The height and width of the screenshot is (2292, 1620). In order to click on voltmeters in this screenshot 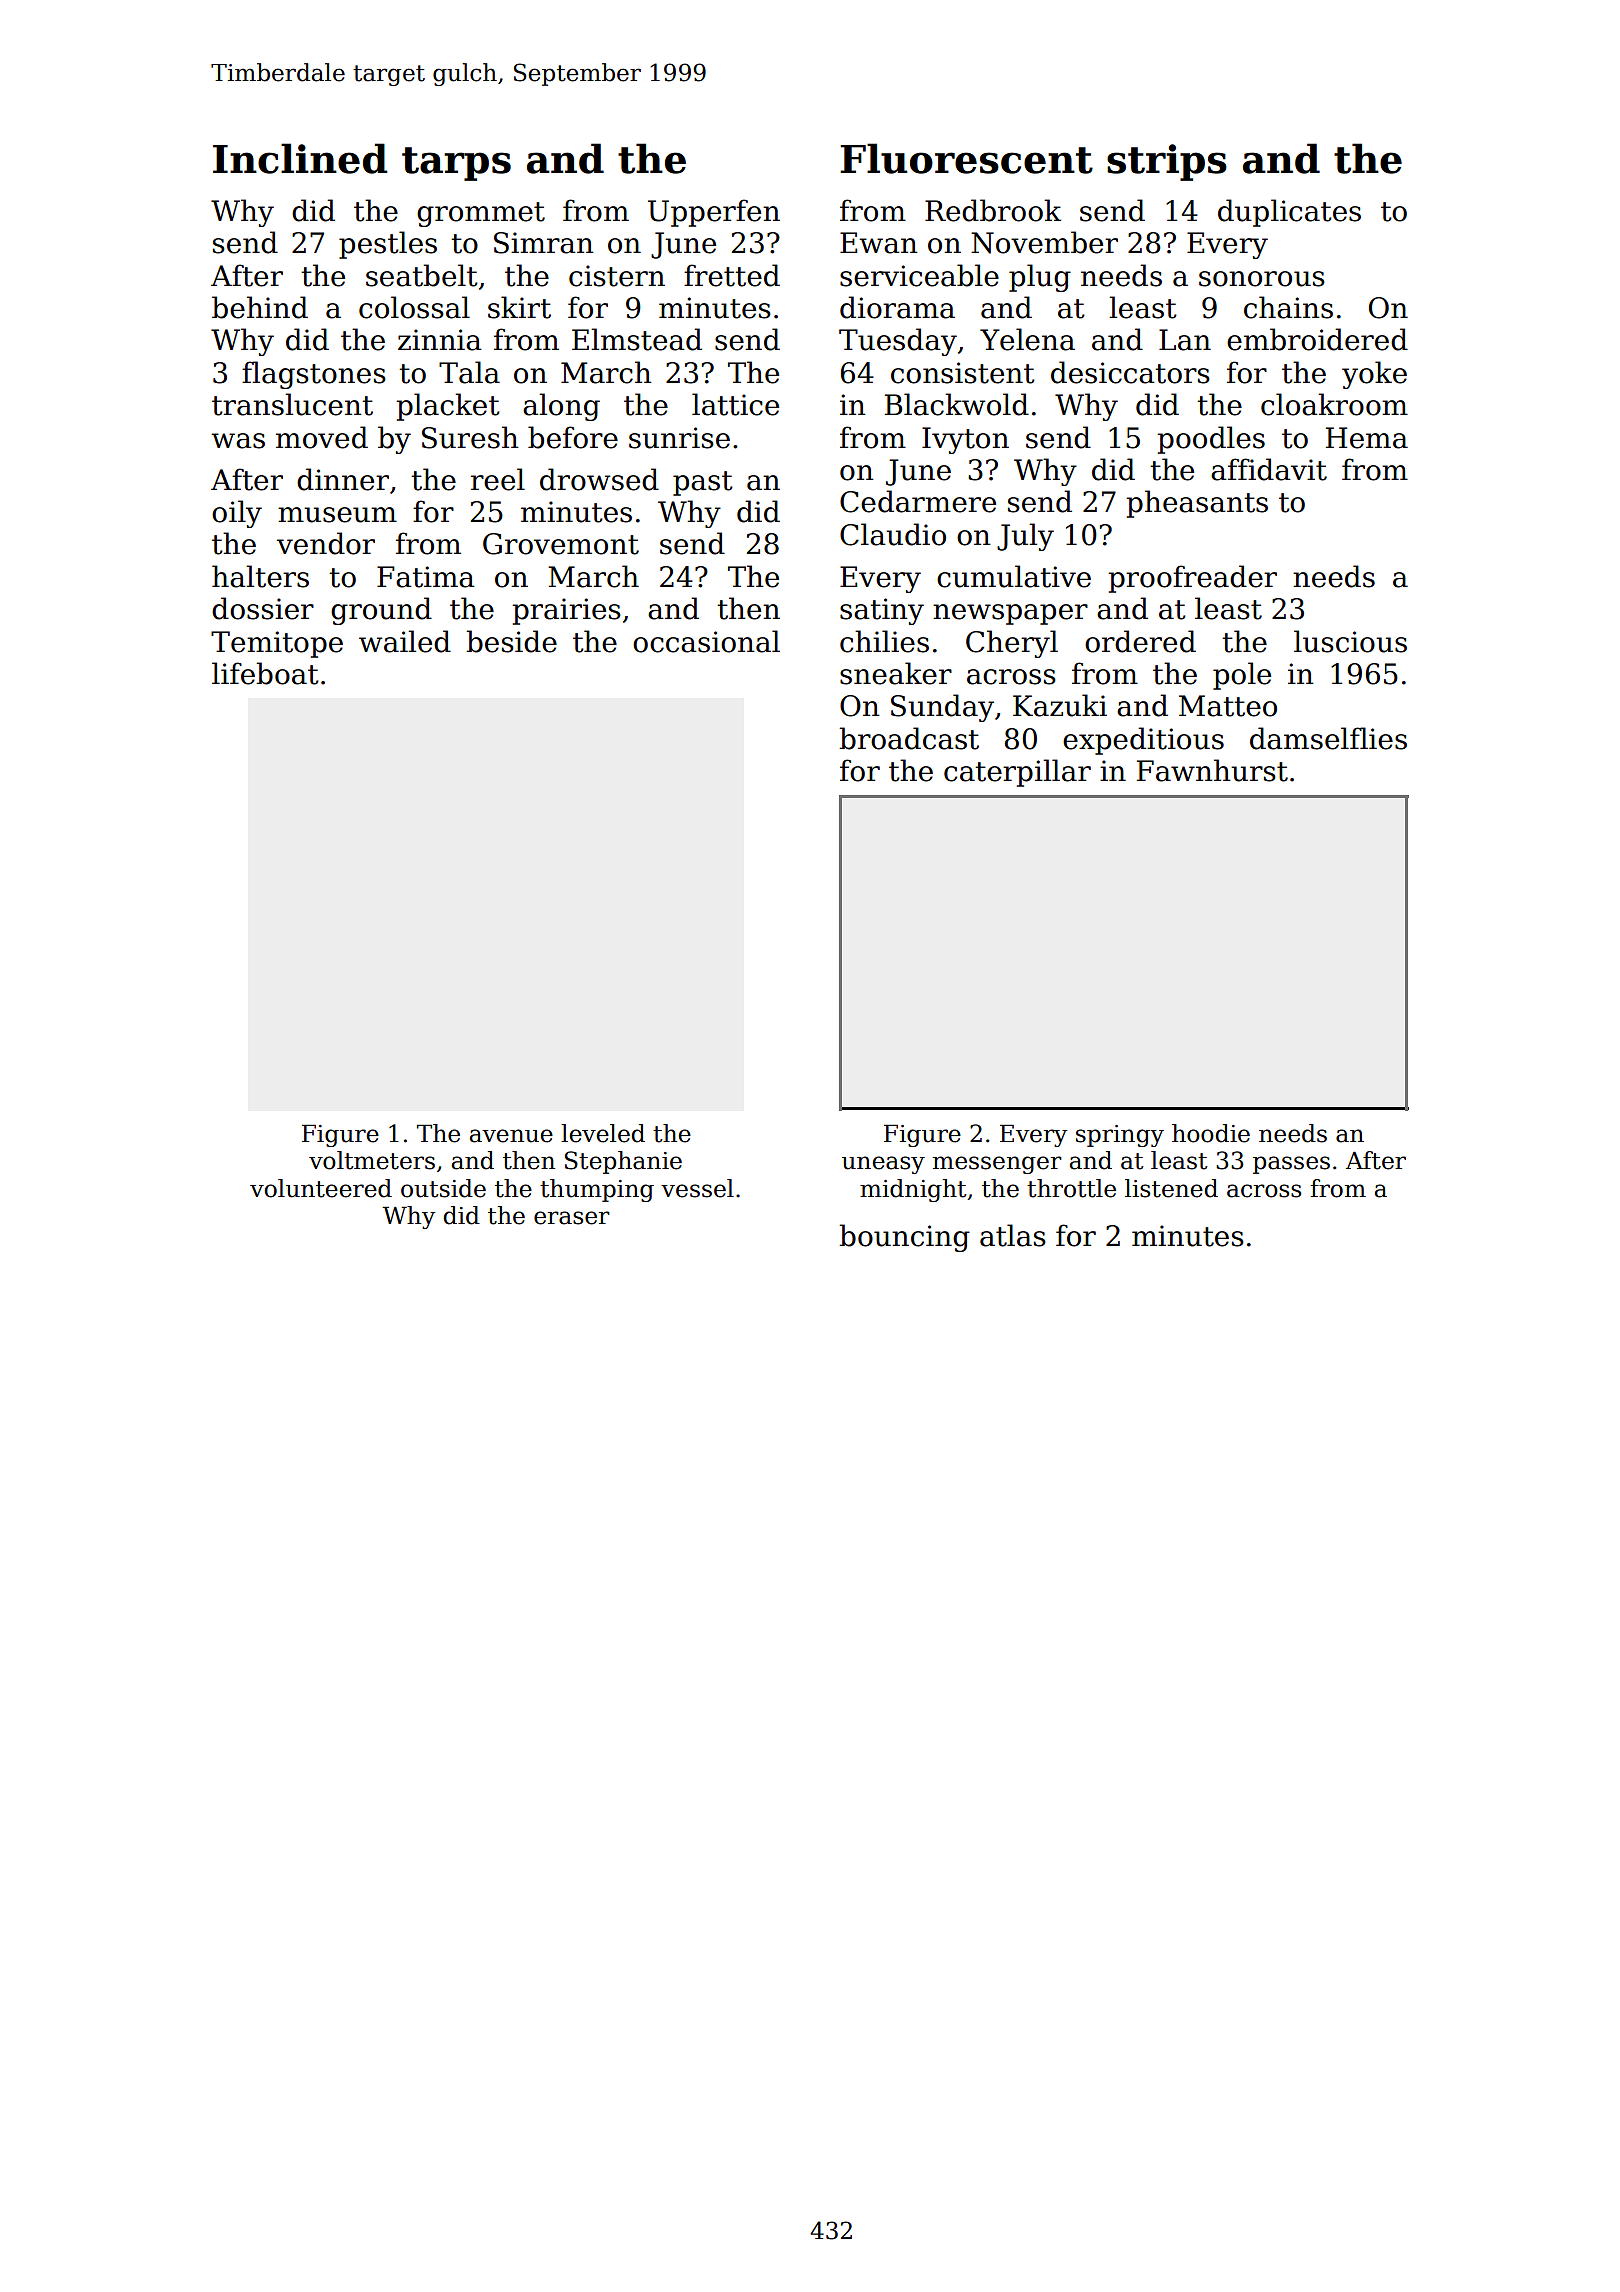, I will do `click(372, 1160)`.
